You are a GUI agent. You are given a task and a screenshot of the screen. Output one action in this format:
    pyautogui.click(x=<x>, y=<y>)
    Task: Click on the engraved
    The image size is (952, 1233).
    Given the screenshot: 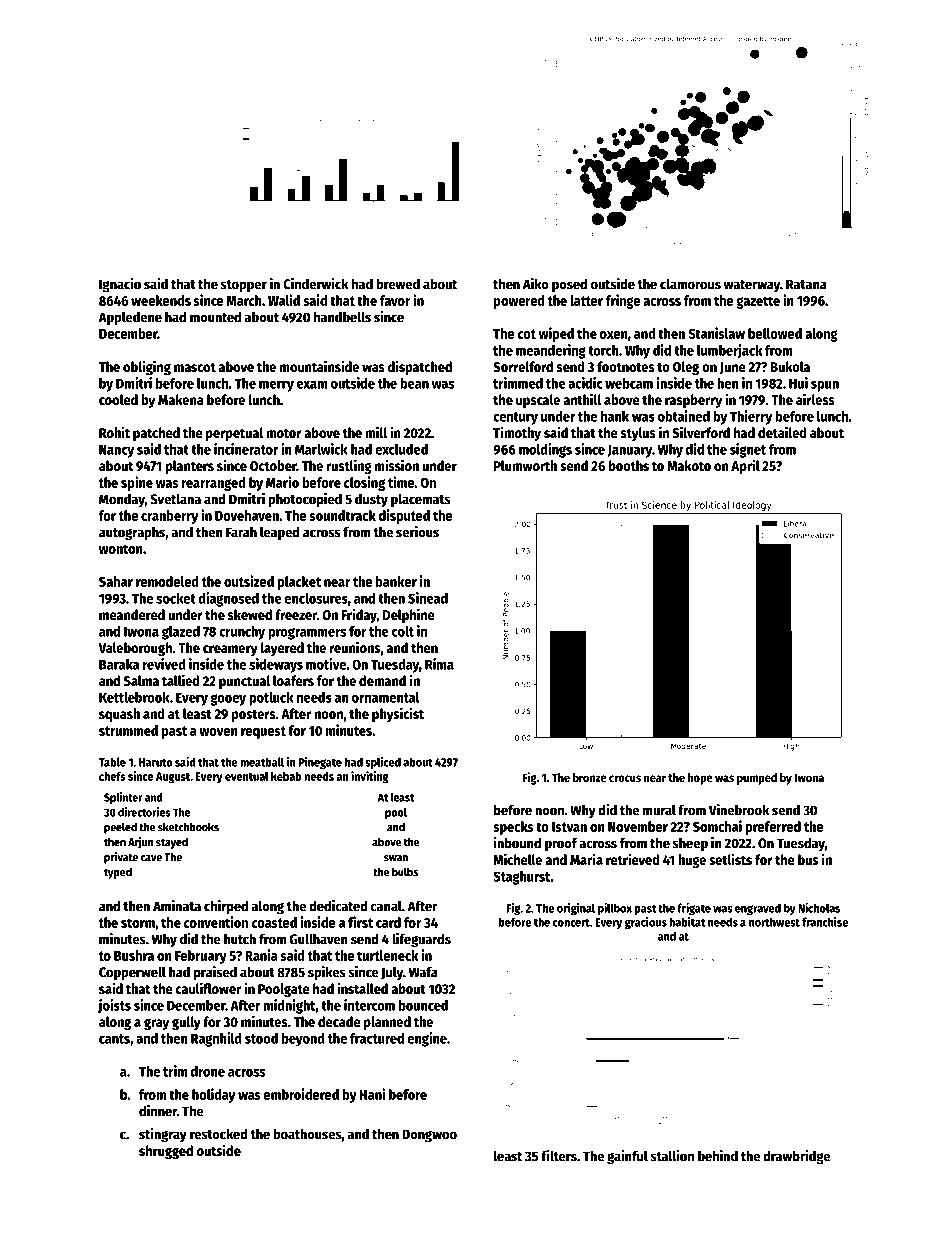 What is the action you would take?
    pyautogui.click(x=758, y=909)
